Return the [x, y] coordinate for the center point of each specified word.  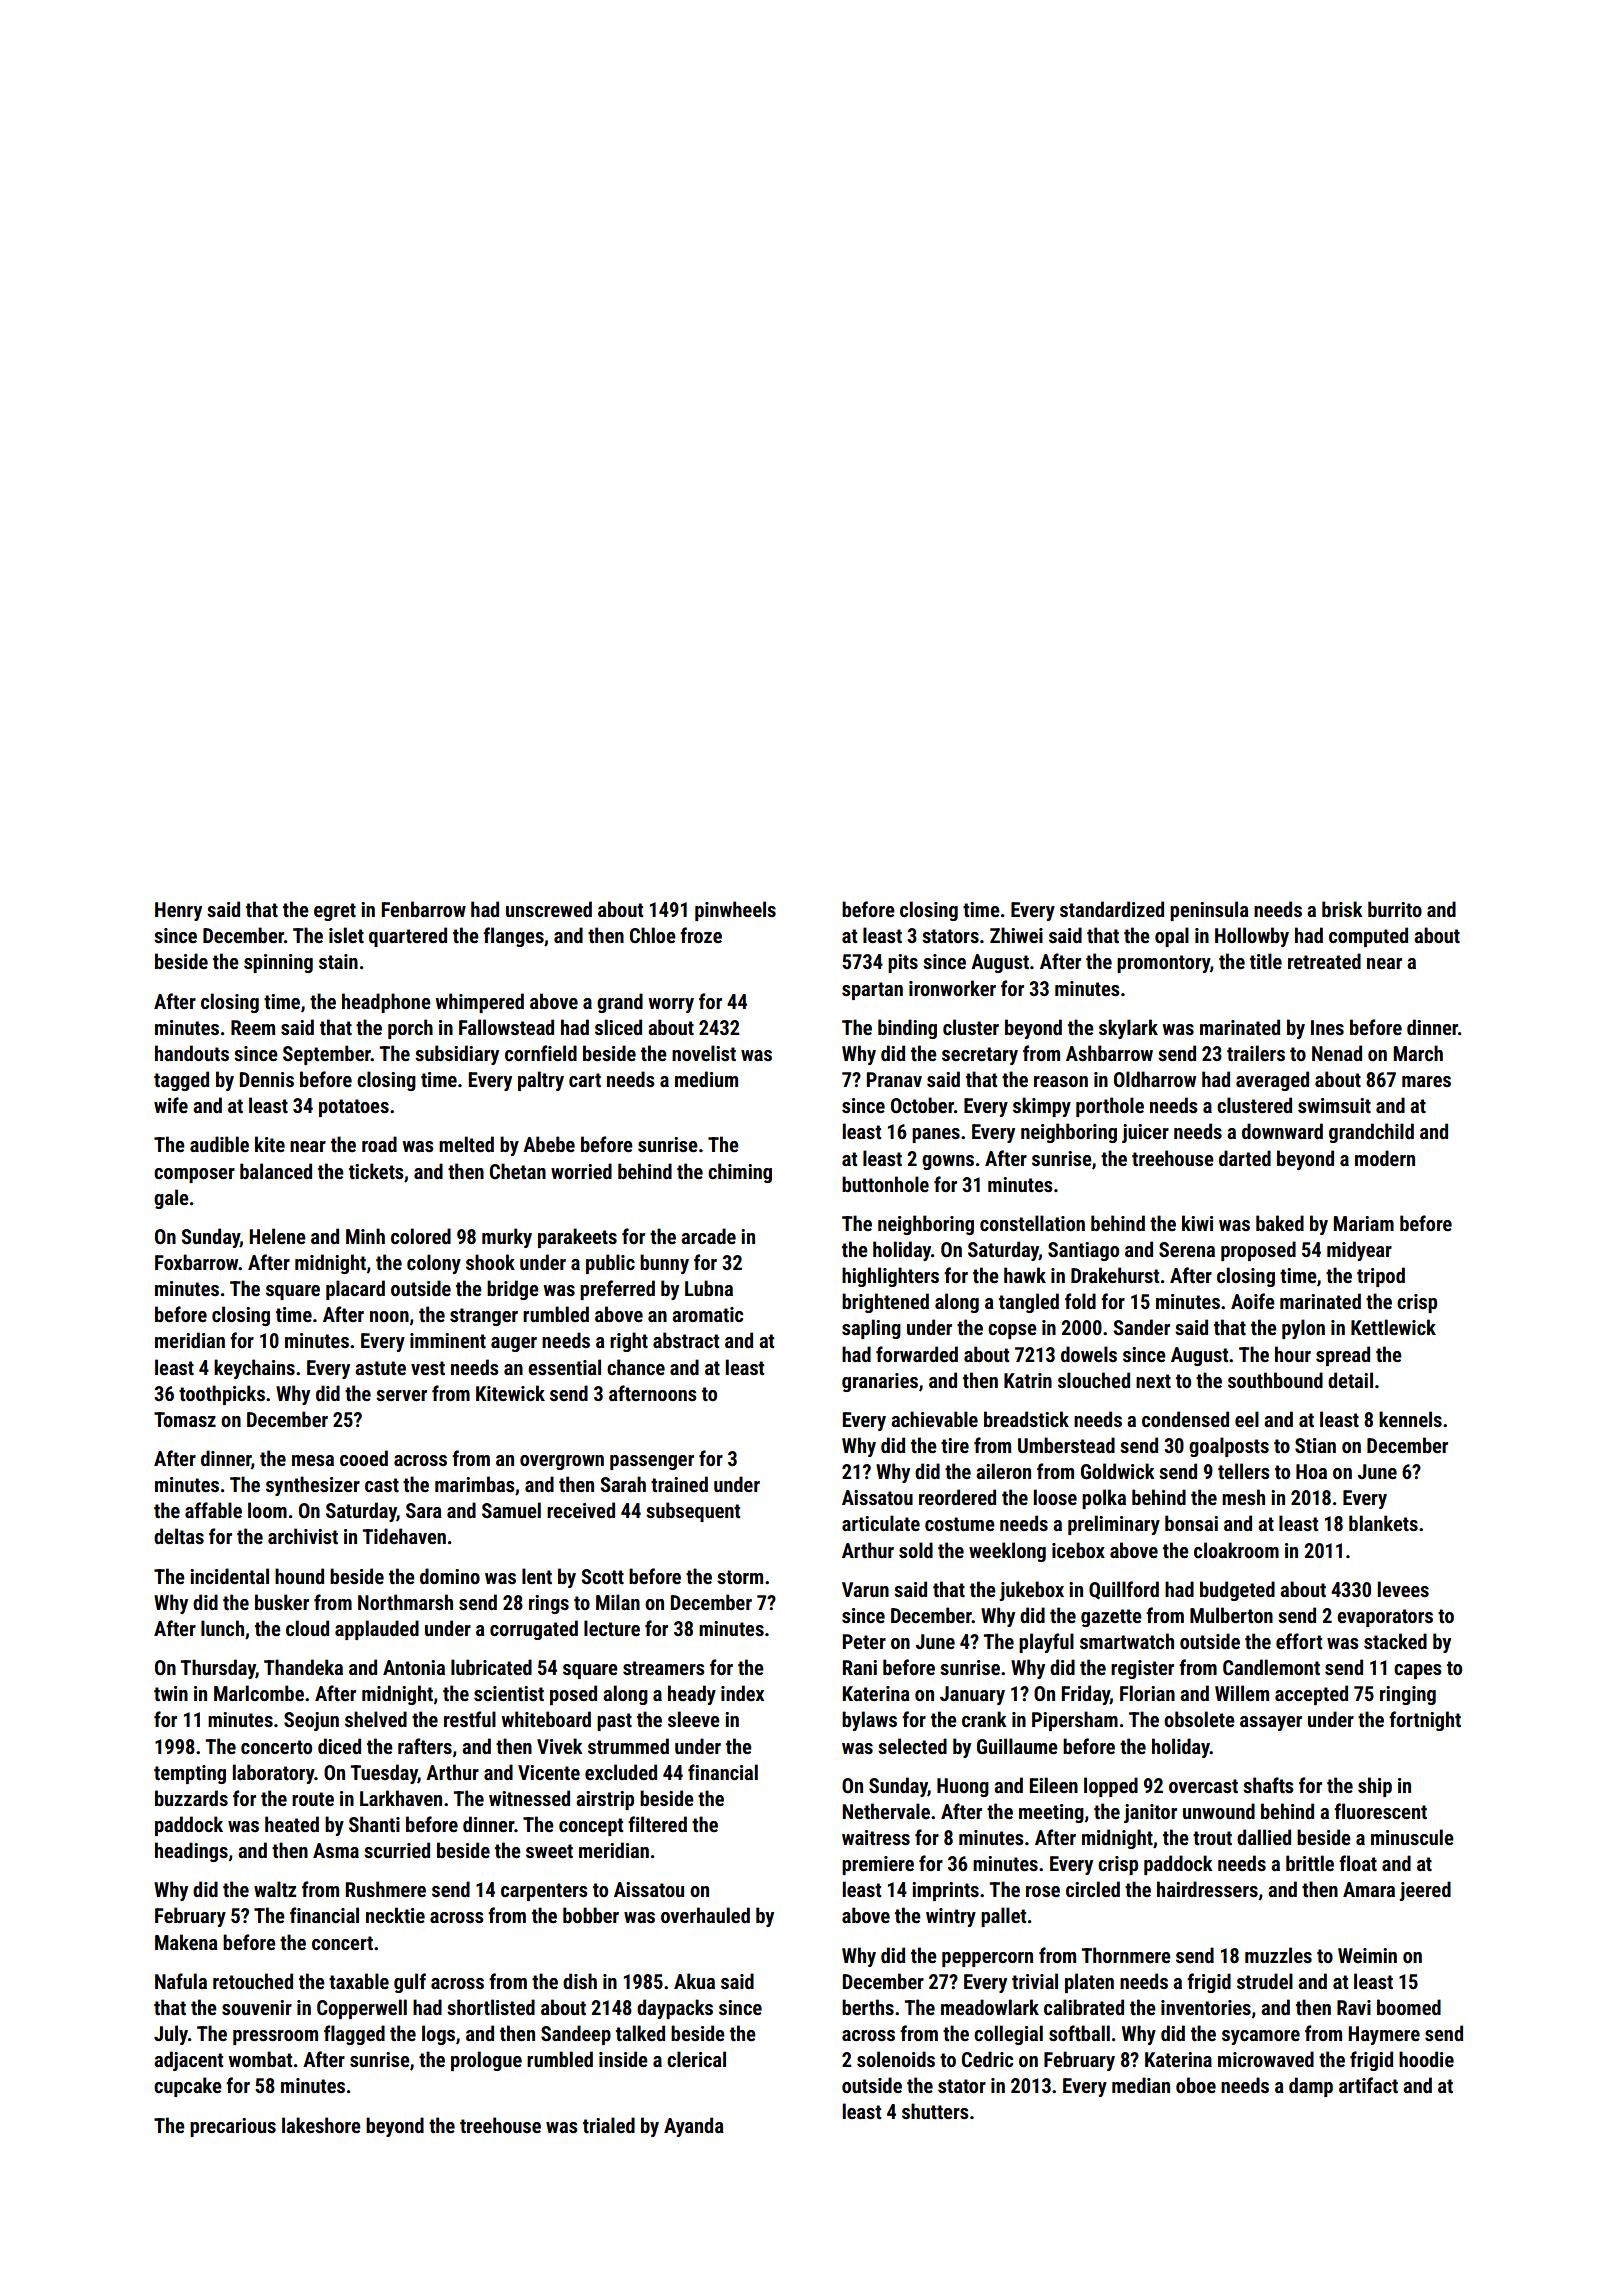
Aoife [1253, 1301]
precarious [233, 2127]
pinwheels [735, 911]
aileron [1003, 1471]
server [401, 1395]
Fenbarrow [423, 909]
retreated [1324, 961]
